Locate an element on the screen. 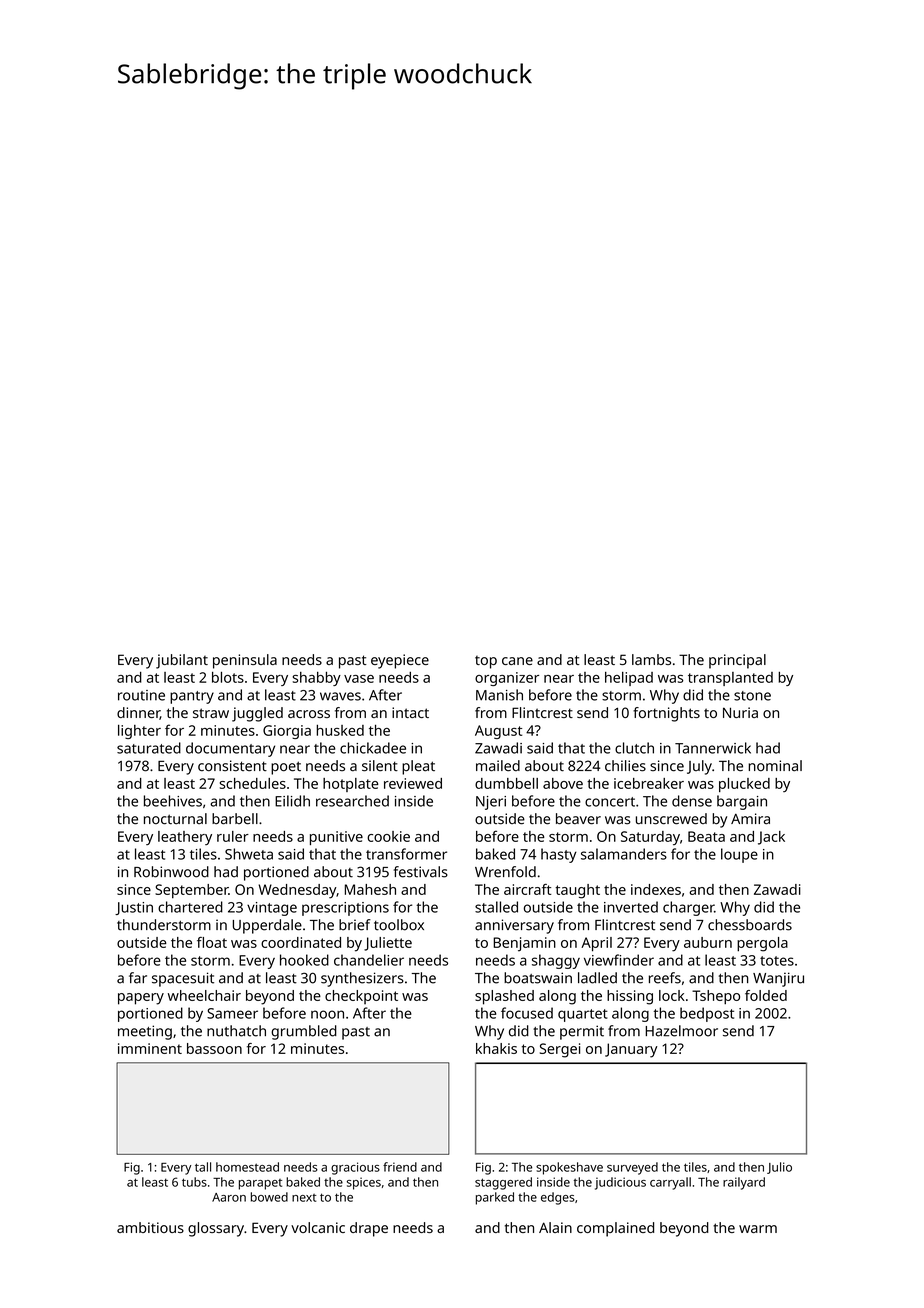 The height and width of the screenshot is (1308, 924). Julio is located at coordinates (779, 1168).
